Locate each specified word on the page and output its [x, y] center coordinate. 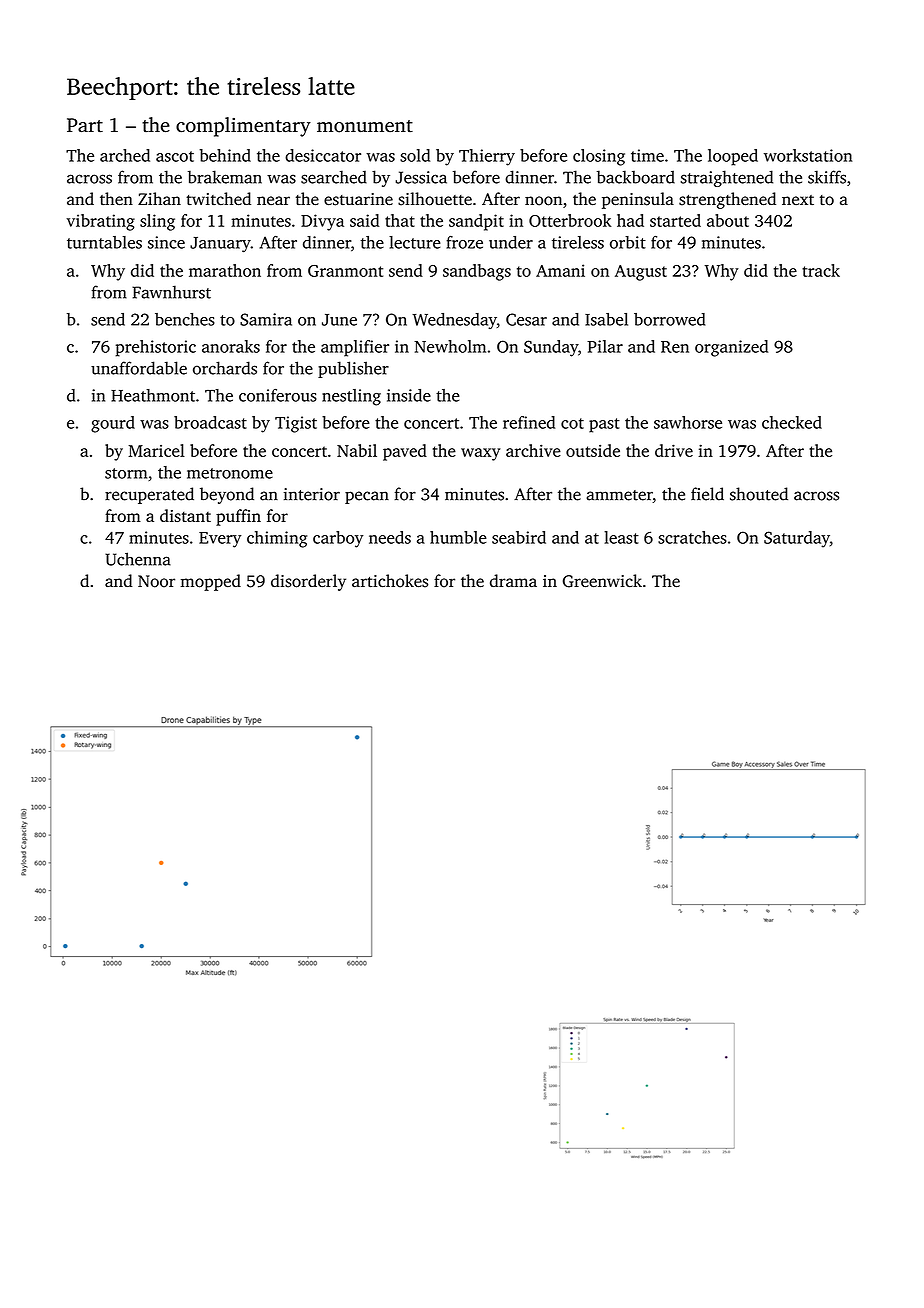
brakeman [225, 177]
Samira [266, 319]
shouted [759, 494]
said [364, 220]
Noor [156, 581]
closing [599, 157]
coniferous [278, 395]
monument [365, 126]
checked [792, 422]
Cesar [526, 319]
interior [312, 494]
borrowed [669, 319]
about [728, 220]
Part [85, 125]
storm [126, 473]
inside [409, 395]
